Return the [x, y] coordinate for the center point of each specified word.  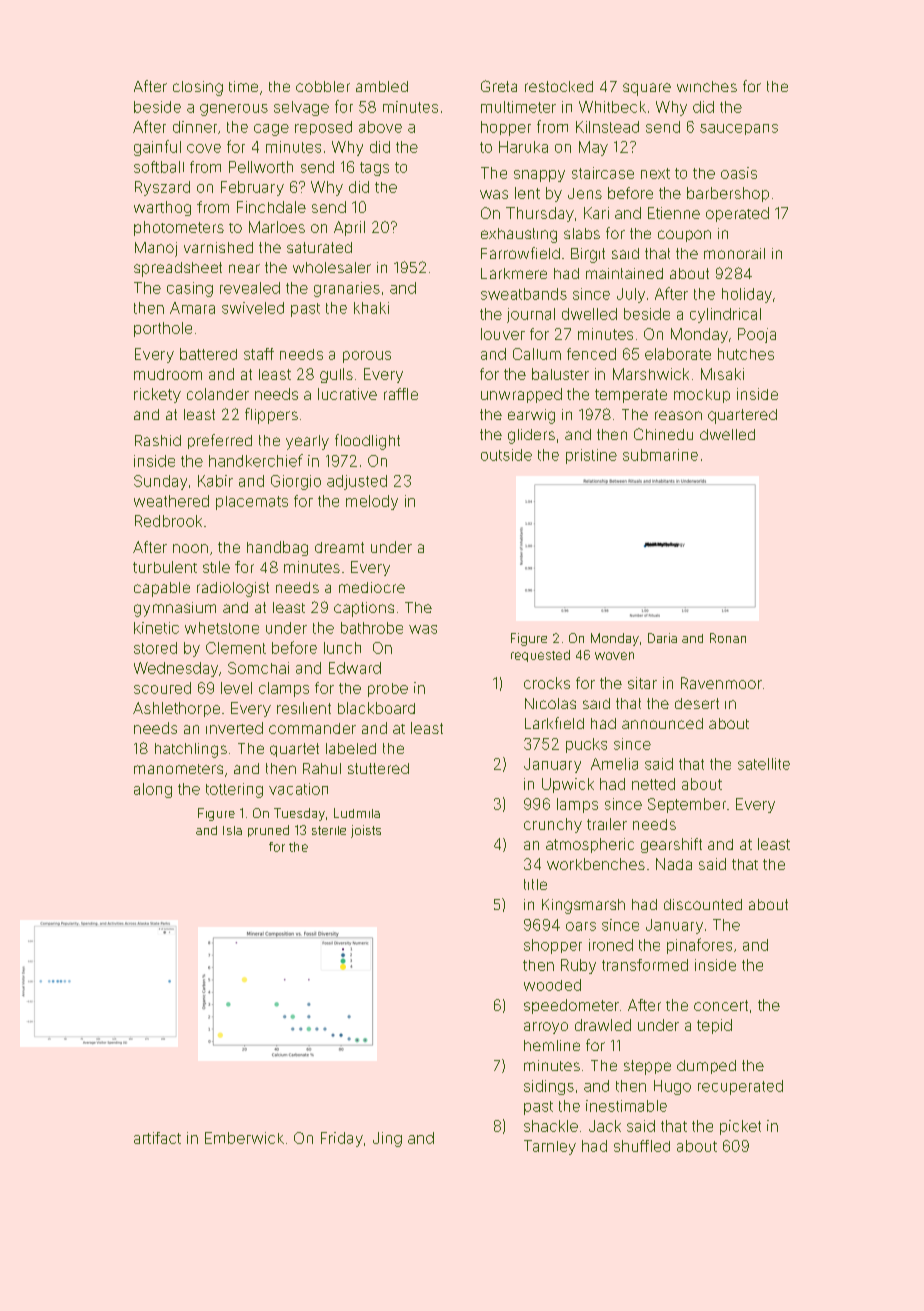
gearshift [671, 845]
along [153, 790]
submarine [660, 455]
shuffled [642, 1146]
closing [198, 88]
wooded [552, 985]
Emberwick [244, 1138]
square [647, 89]
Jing [387, 1139]
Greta [499, 86]
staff [259, 354]
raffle [401, 394]
